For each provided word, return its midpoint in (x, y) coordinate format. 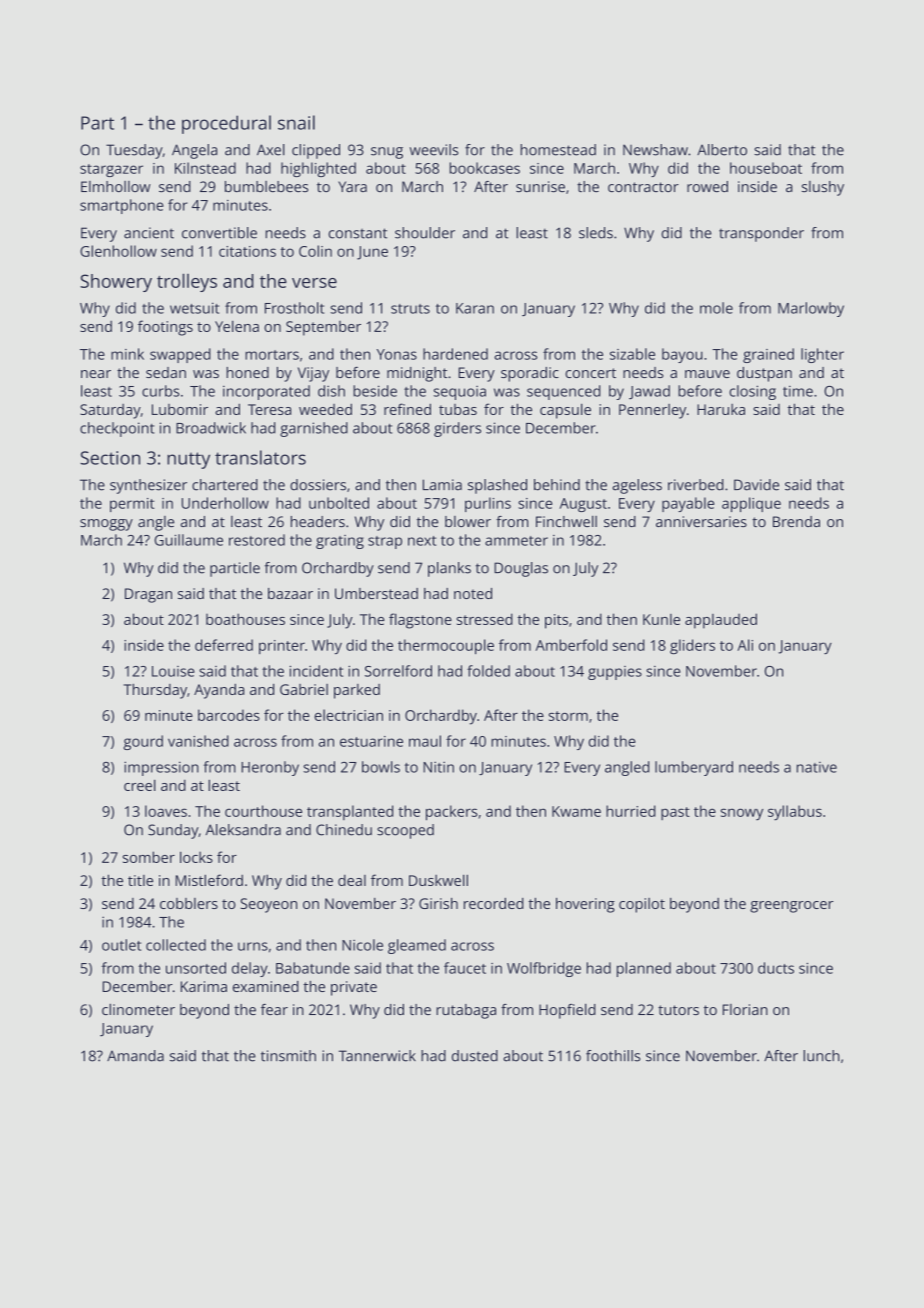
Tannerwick (377, 1056)
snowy (742, 814)
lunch (821, 1056)
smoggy (106, 525)
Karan (475, 308)
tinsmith (288, 1056)
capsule (565, 411)
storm (568, 716)
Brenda (796, 521)
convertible (219, 233)
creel (140, 785)
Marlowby (811, 309)
